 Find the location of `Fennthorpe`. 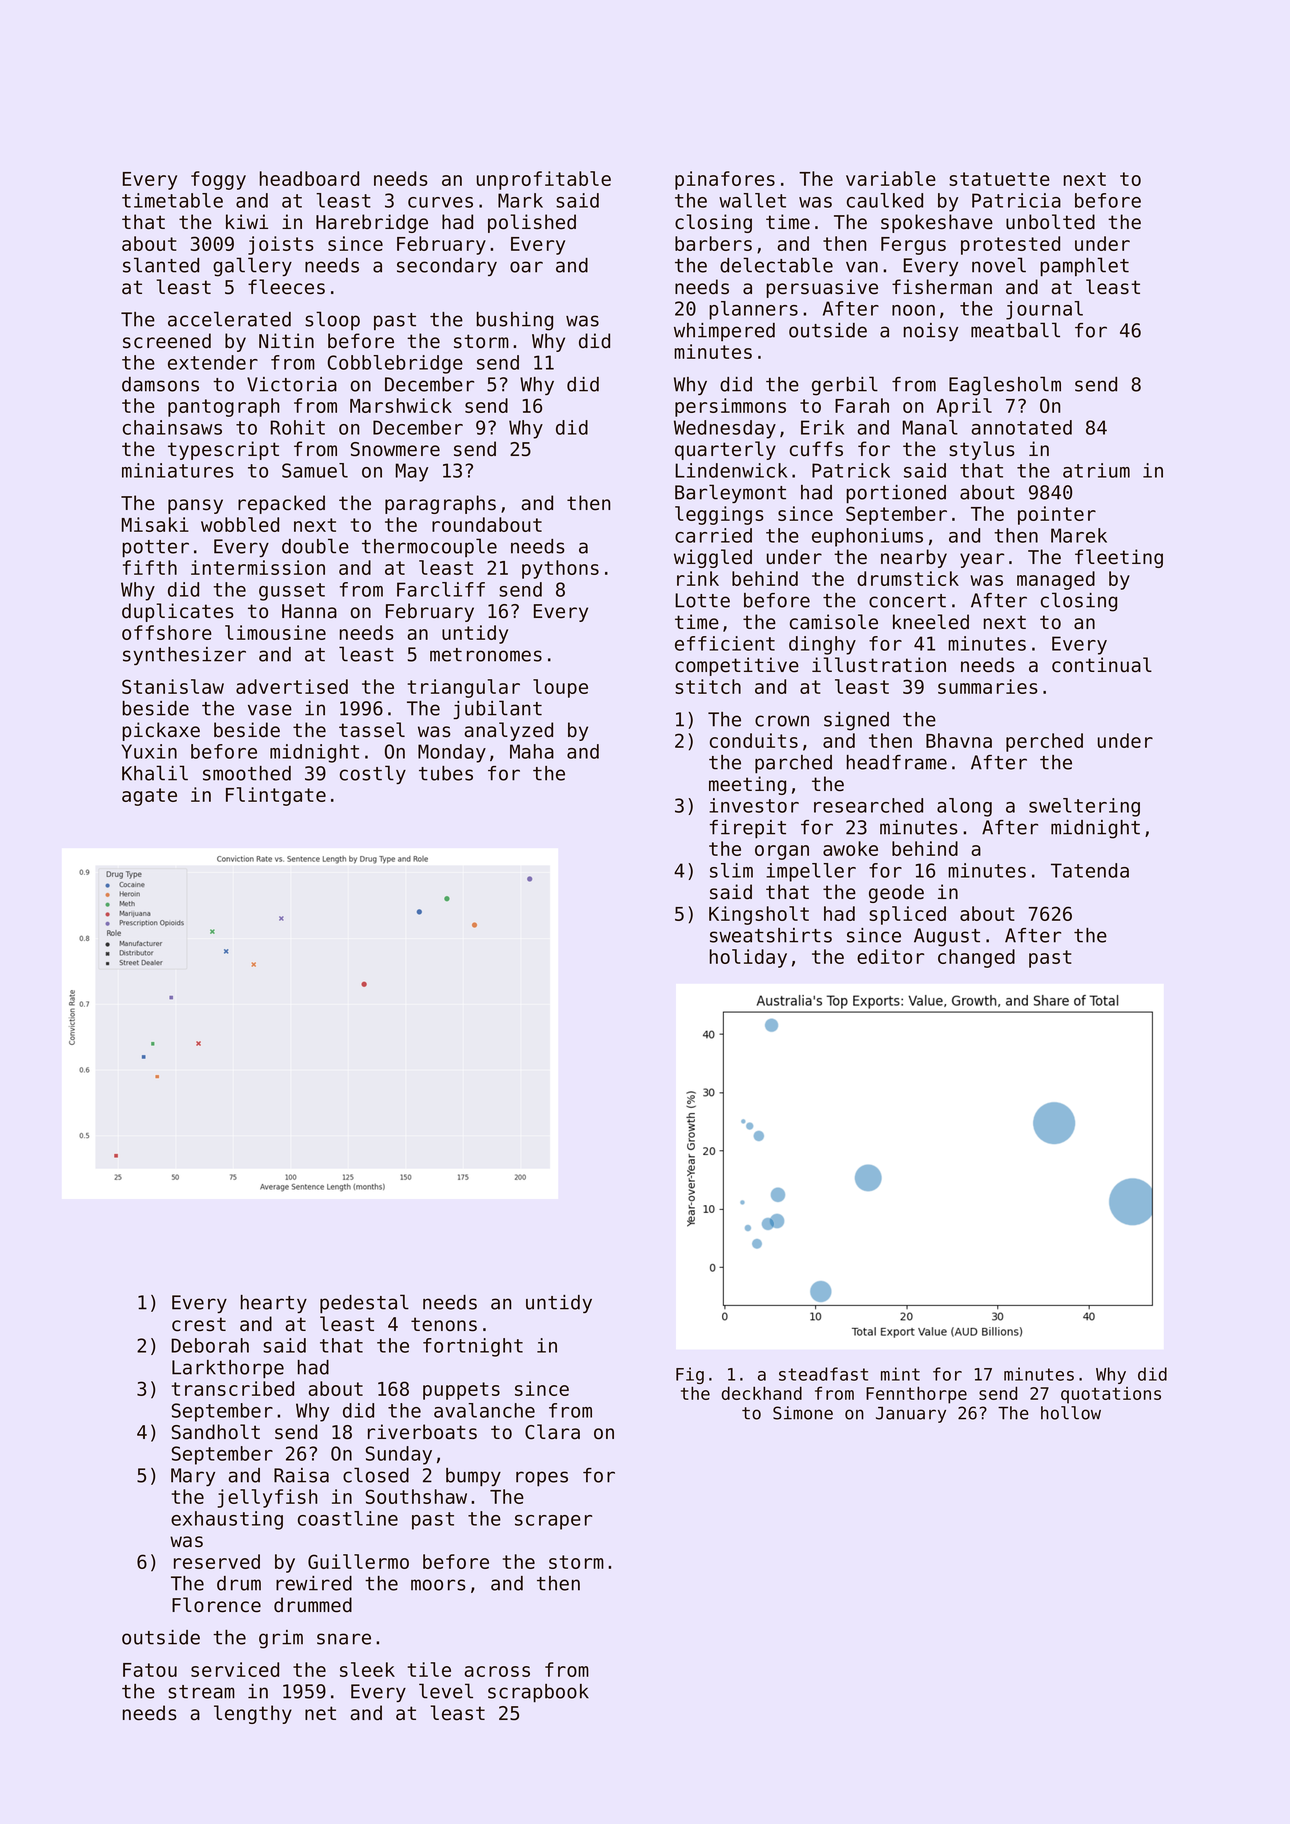

Fennthorpe is located at coordinates (916, 1395).
